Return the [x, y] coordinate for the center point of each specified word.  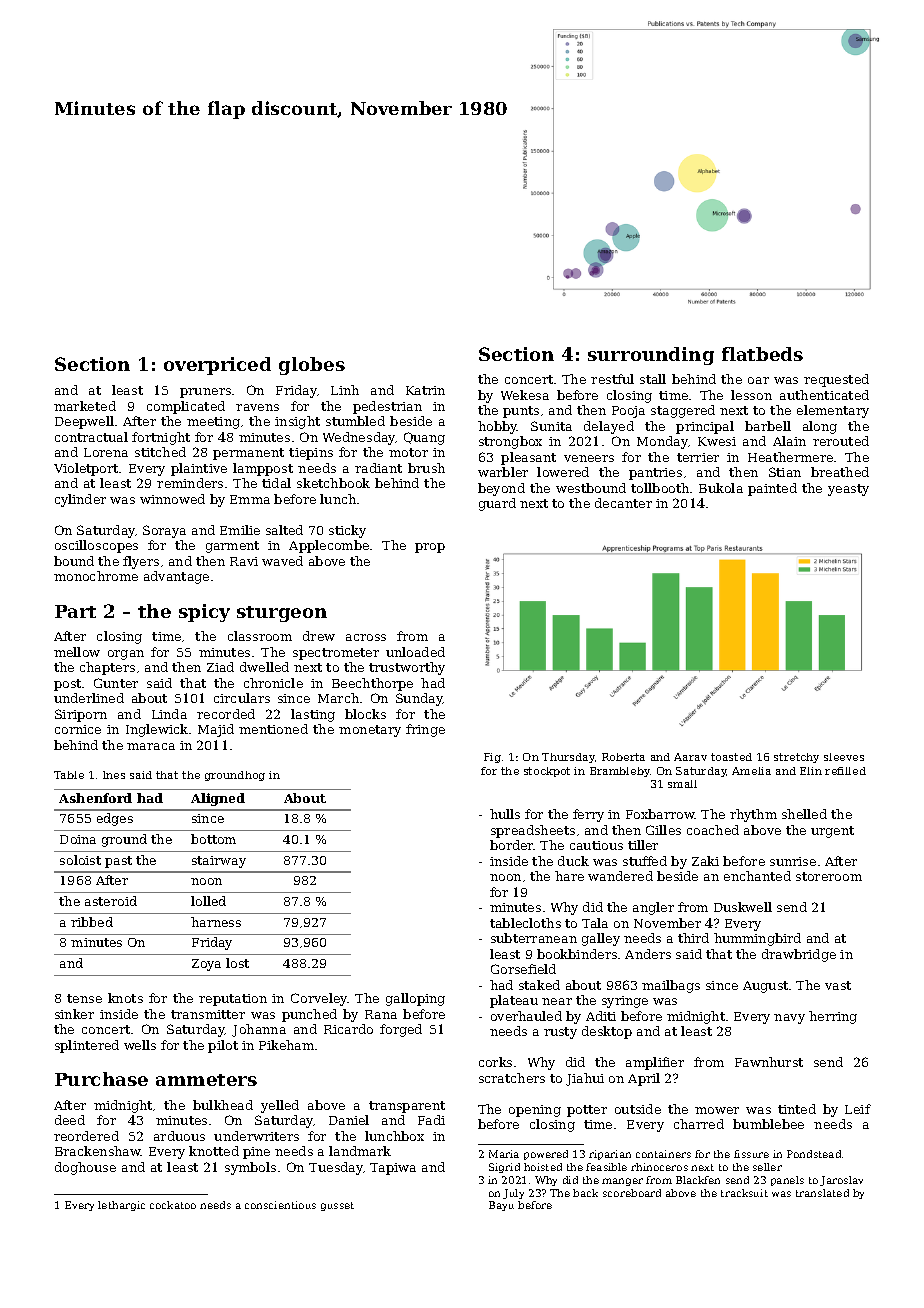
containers [663, 1154]
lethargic [121, 1206]
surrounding [651, 356]
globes [312, 366]
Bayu [501, 1206]
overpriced [217, 366]
